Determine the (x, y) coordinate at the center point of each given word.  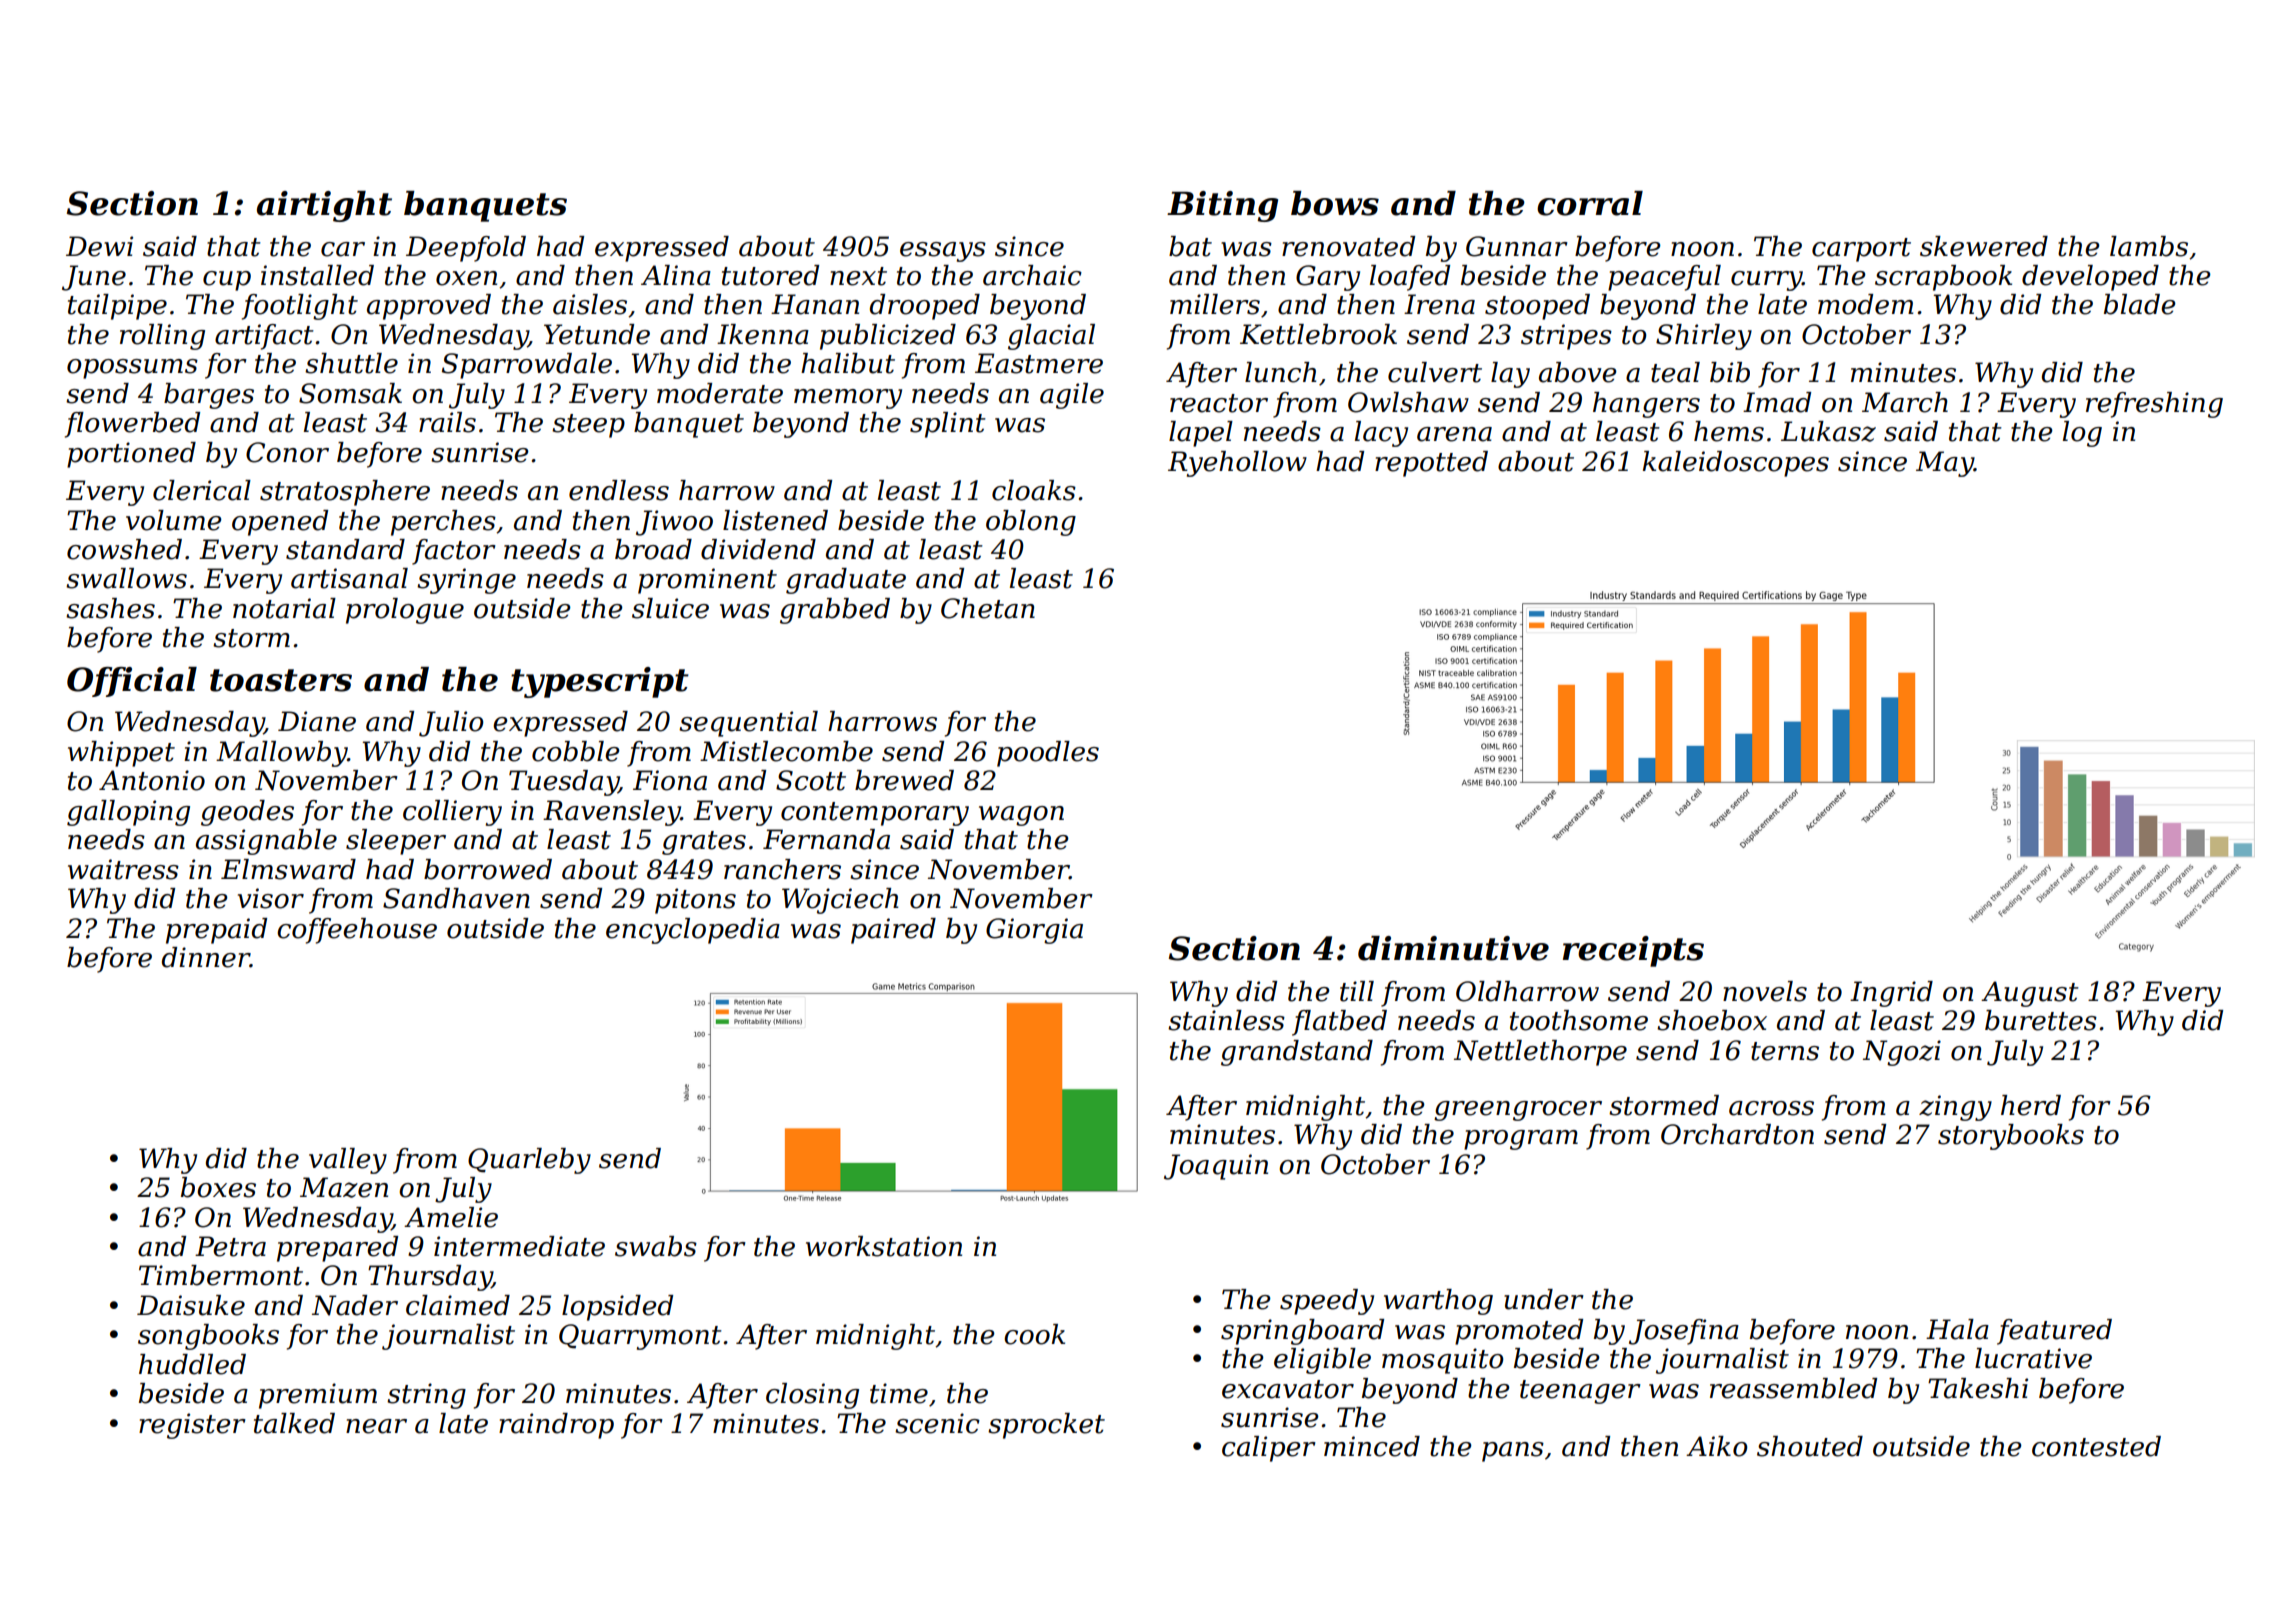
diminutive (1453, 948)
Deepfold (466, 249)
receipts (1633, 951)
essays (943, 252)
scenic (937, 1423)
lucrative (2033, 1358)
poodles (1048, 754)
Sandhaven (456, 898)
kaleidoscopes (1736, 464)
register (192, 1426)
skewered (1984, 246)
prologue (405, 611)
